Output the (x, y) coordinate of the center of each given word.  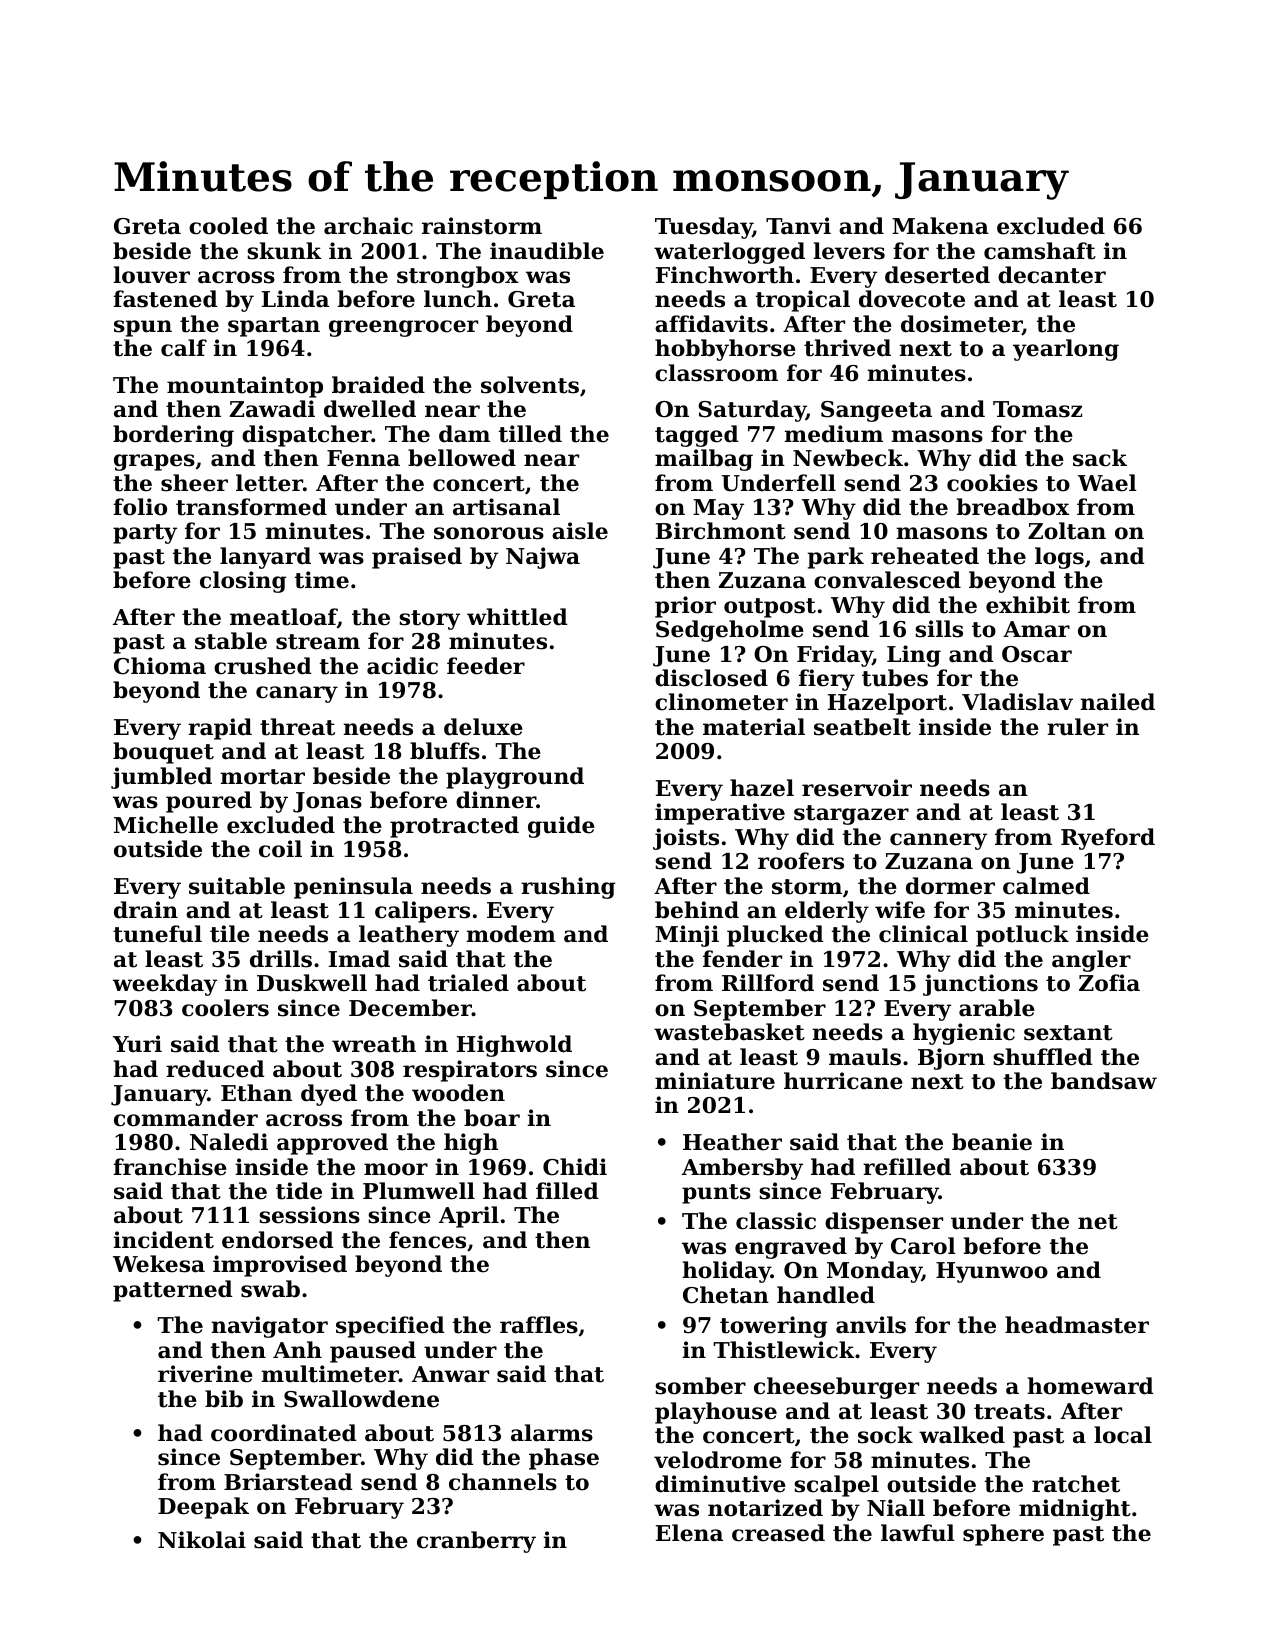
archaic (368, 226)
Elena (689, 1533)
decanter (1052, 275)
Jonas (327, 802)
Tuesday (704, 228)
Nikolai (202, 1540)
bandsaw (1104, 1081)
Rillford (768, 983)
